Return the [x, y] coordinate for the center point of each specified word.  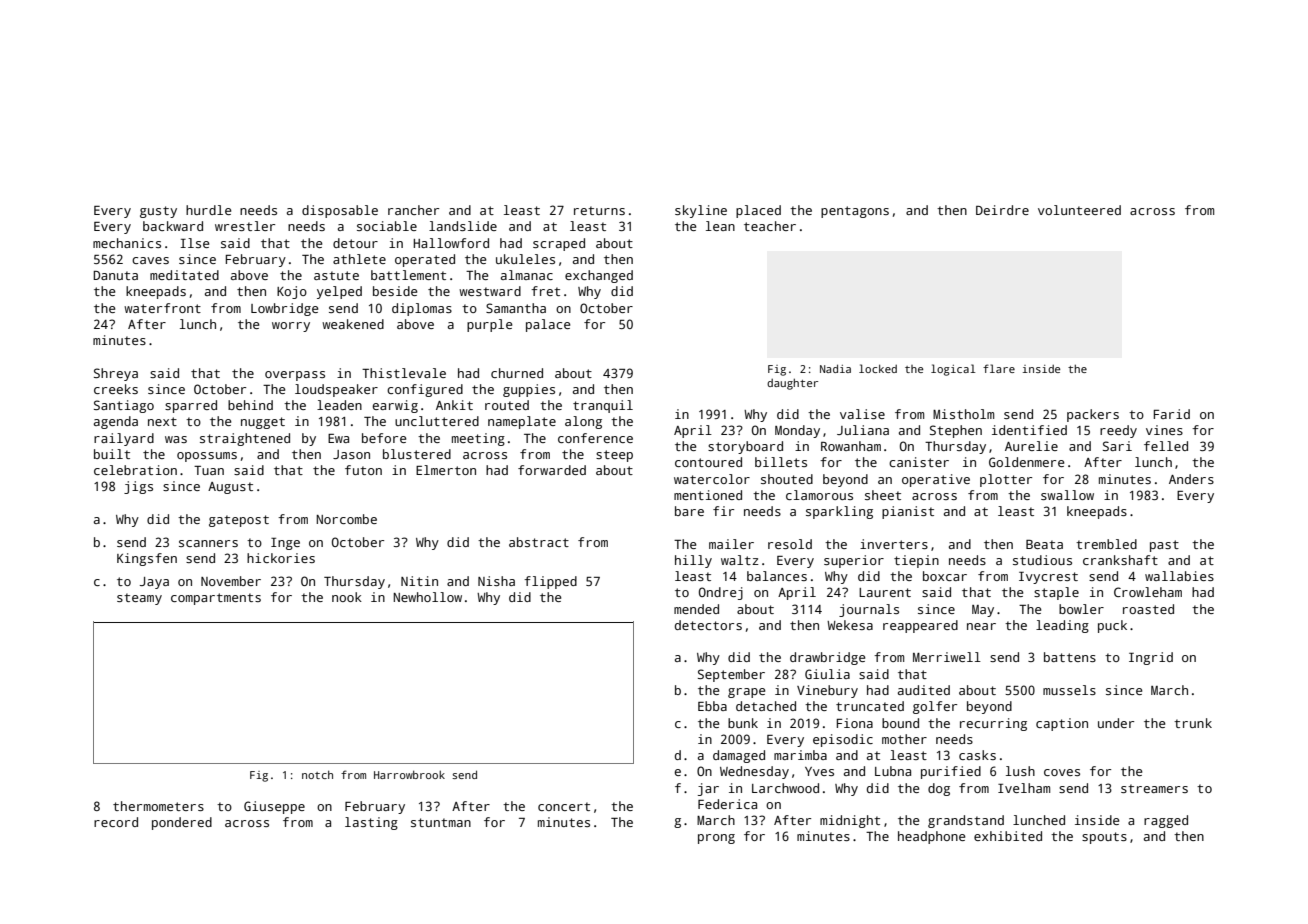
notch [317, 774]
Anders [1191, 479]
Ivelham [1024, 788]
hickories [281, 558]
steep [614, 456]
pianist [908, 512]
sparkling [839, 512]
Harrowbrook [409, 774]
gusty [158, 212]
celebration [135, 470]
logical [953, 370]
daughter [792, 384]
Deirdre [1002, 210]
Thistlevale [404, 373]
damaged [739, 756]
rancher [413, 210]
